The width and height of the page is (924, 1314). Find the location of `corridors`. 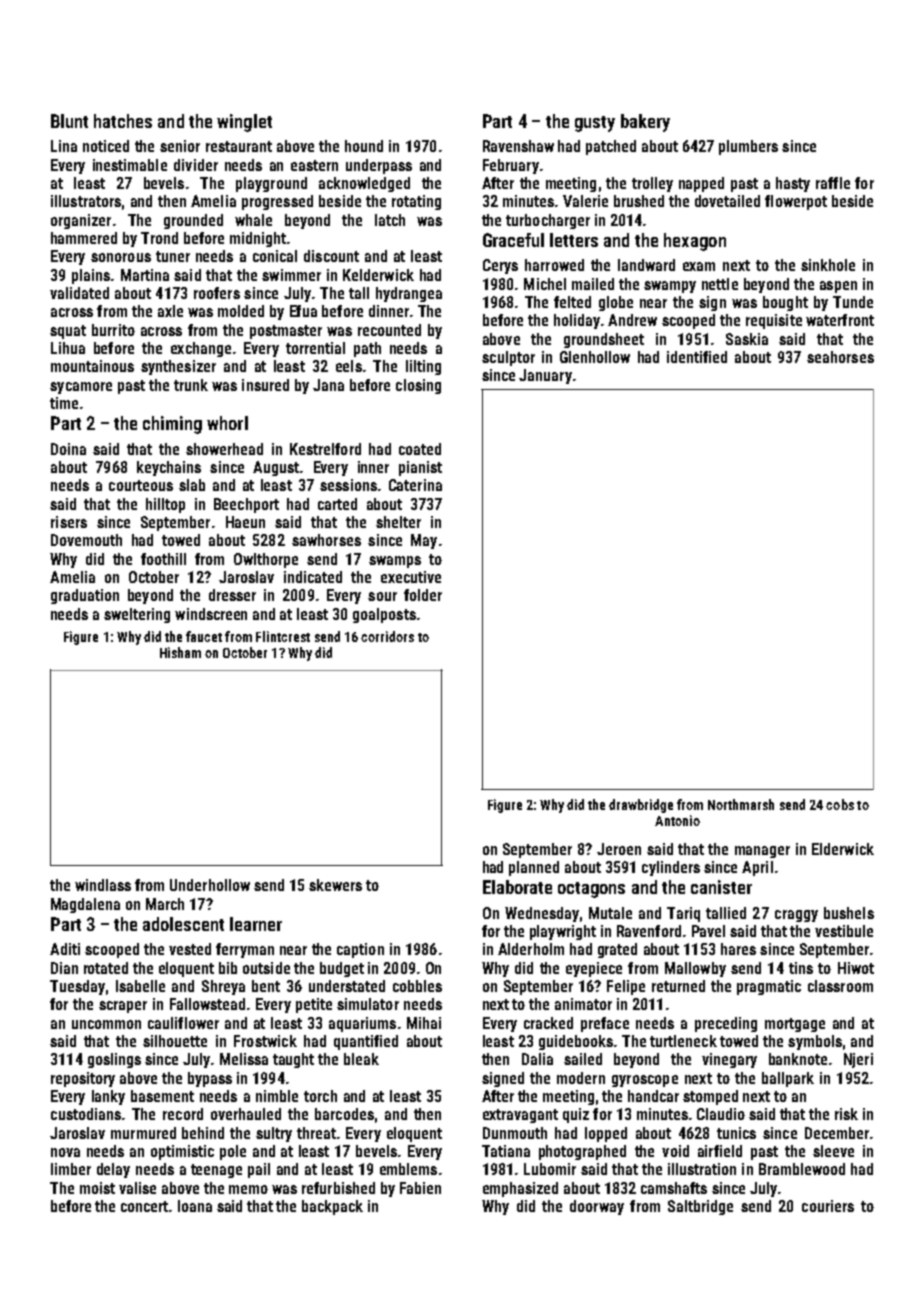

corridors is located at coordinates (387, 636).
